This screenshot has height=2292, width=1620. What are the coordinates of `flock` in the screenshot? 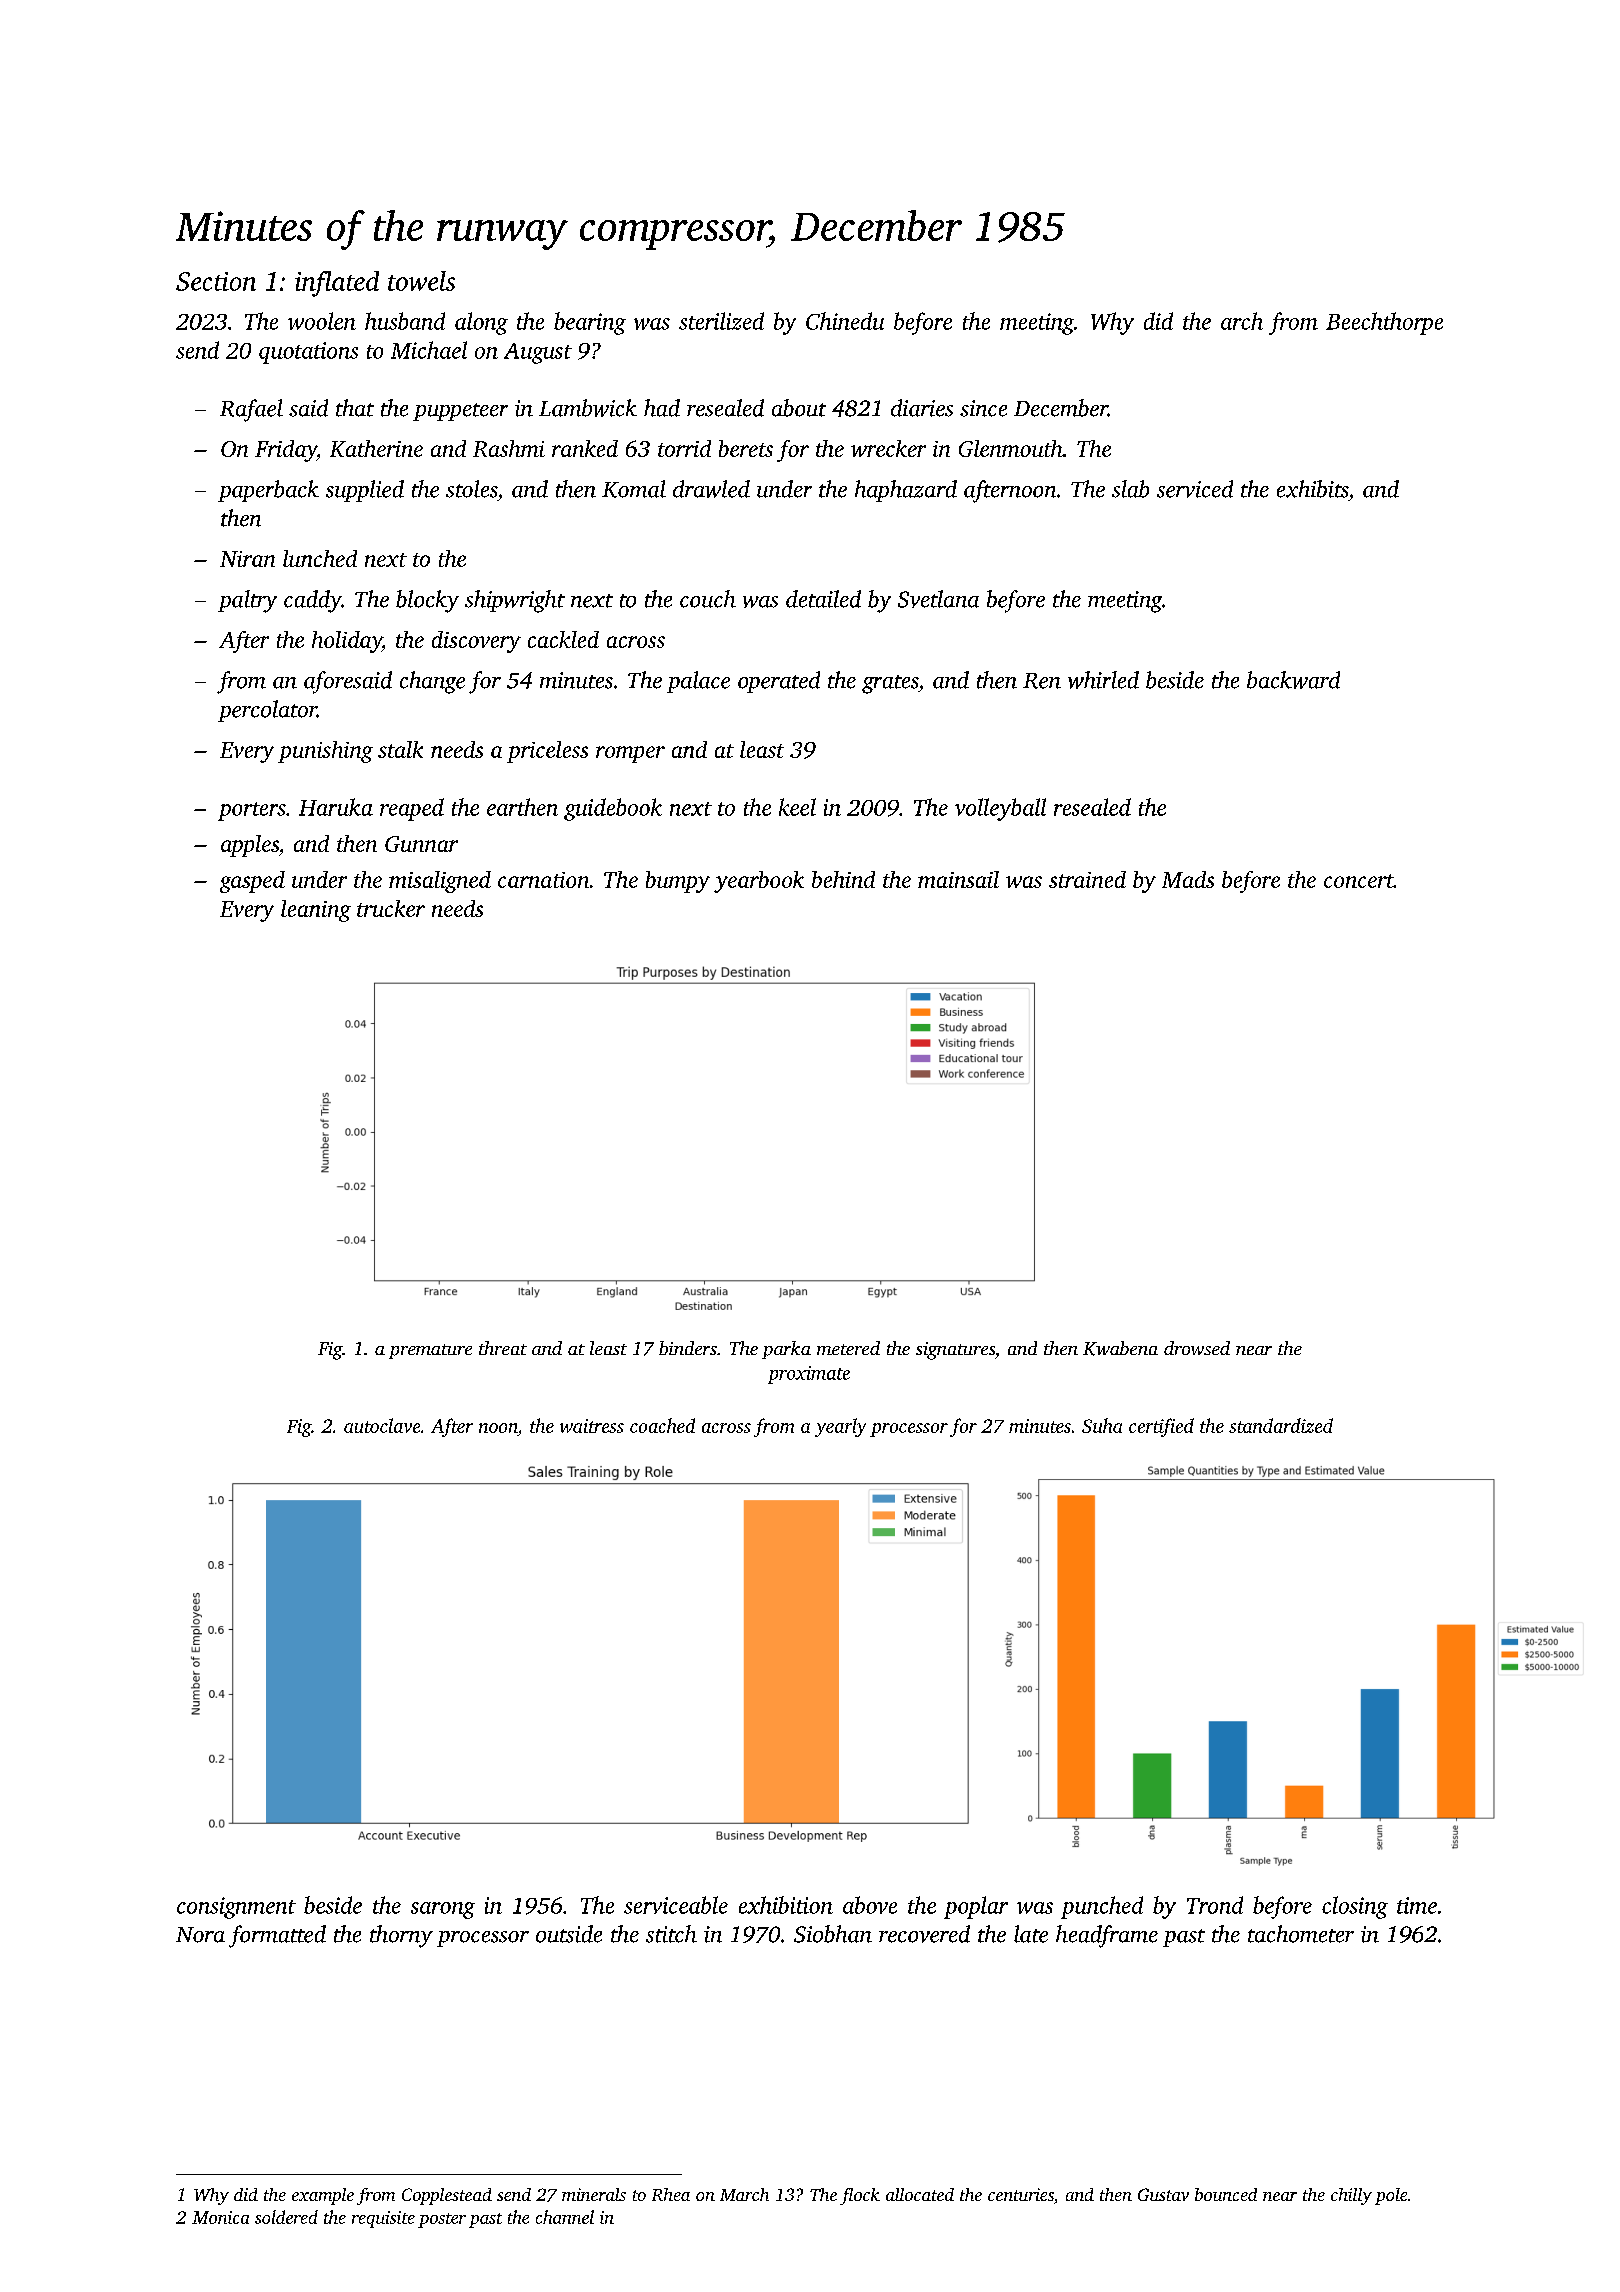 It's located at (860, 2196).
